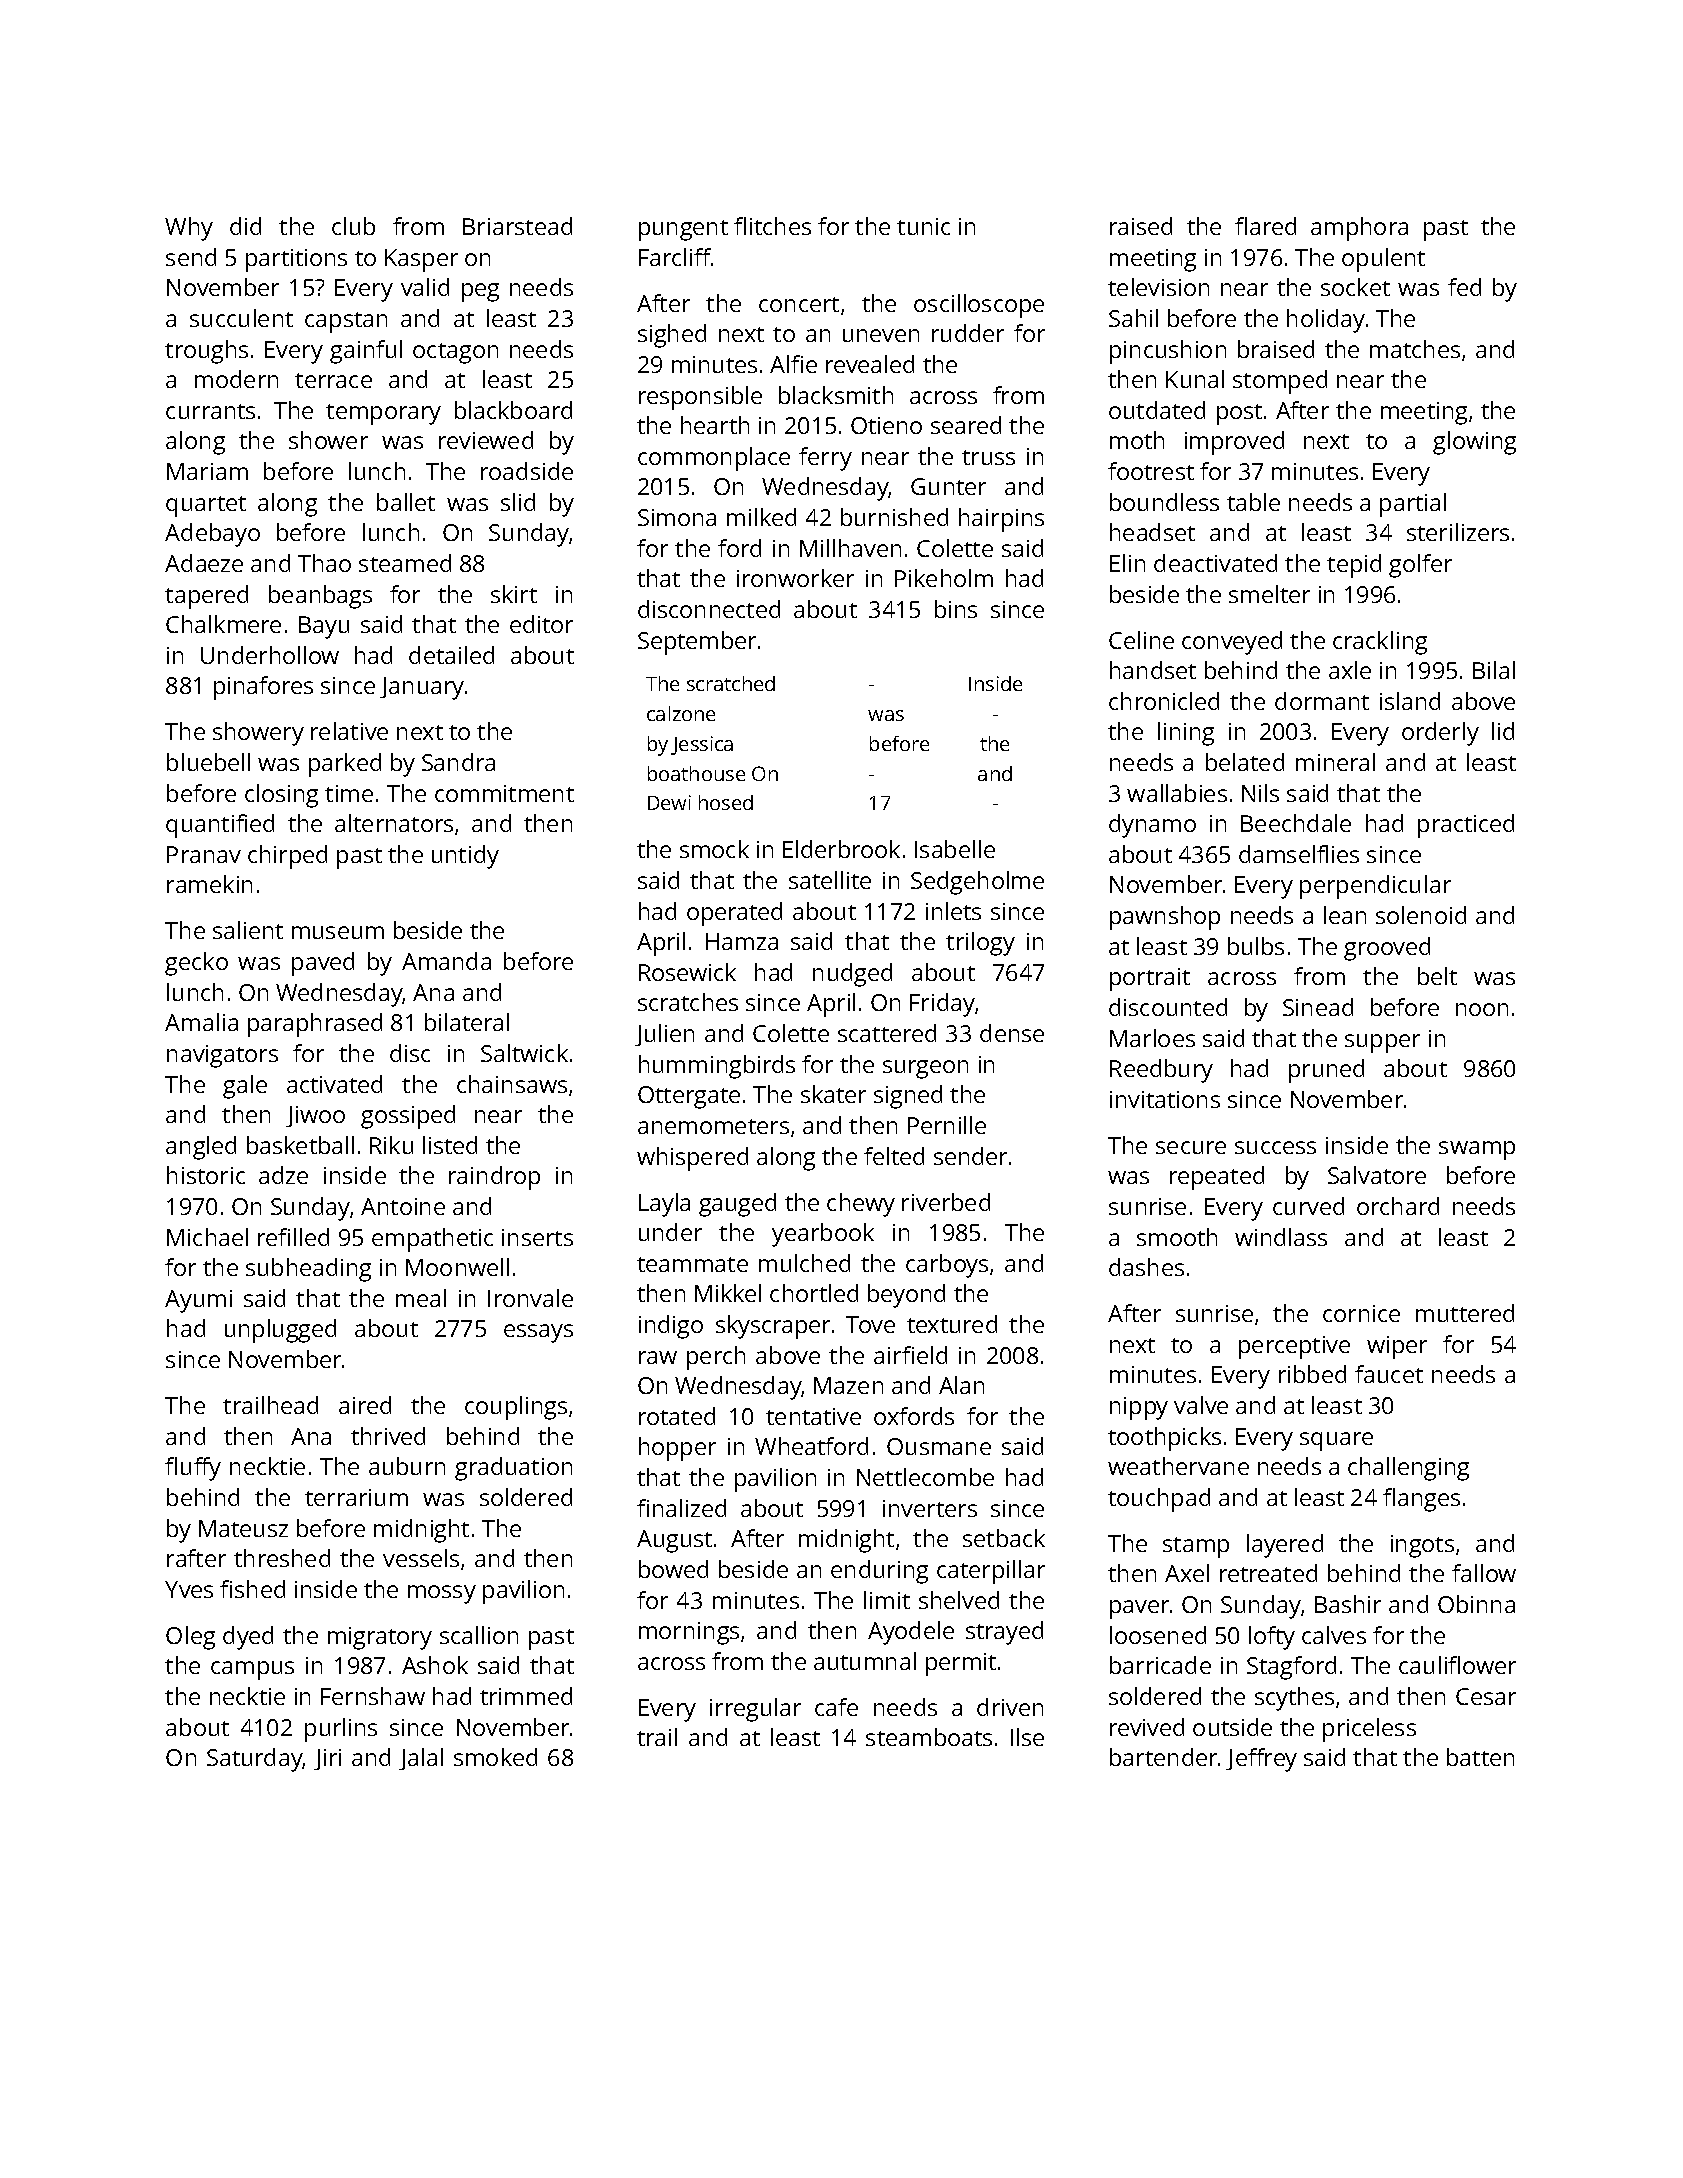  What do you see at coordinates (870, 364) in the image?
I see `revealed` at bounding box center [870, 364].
